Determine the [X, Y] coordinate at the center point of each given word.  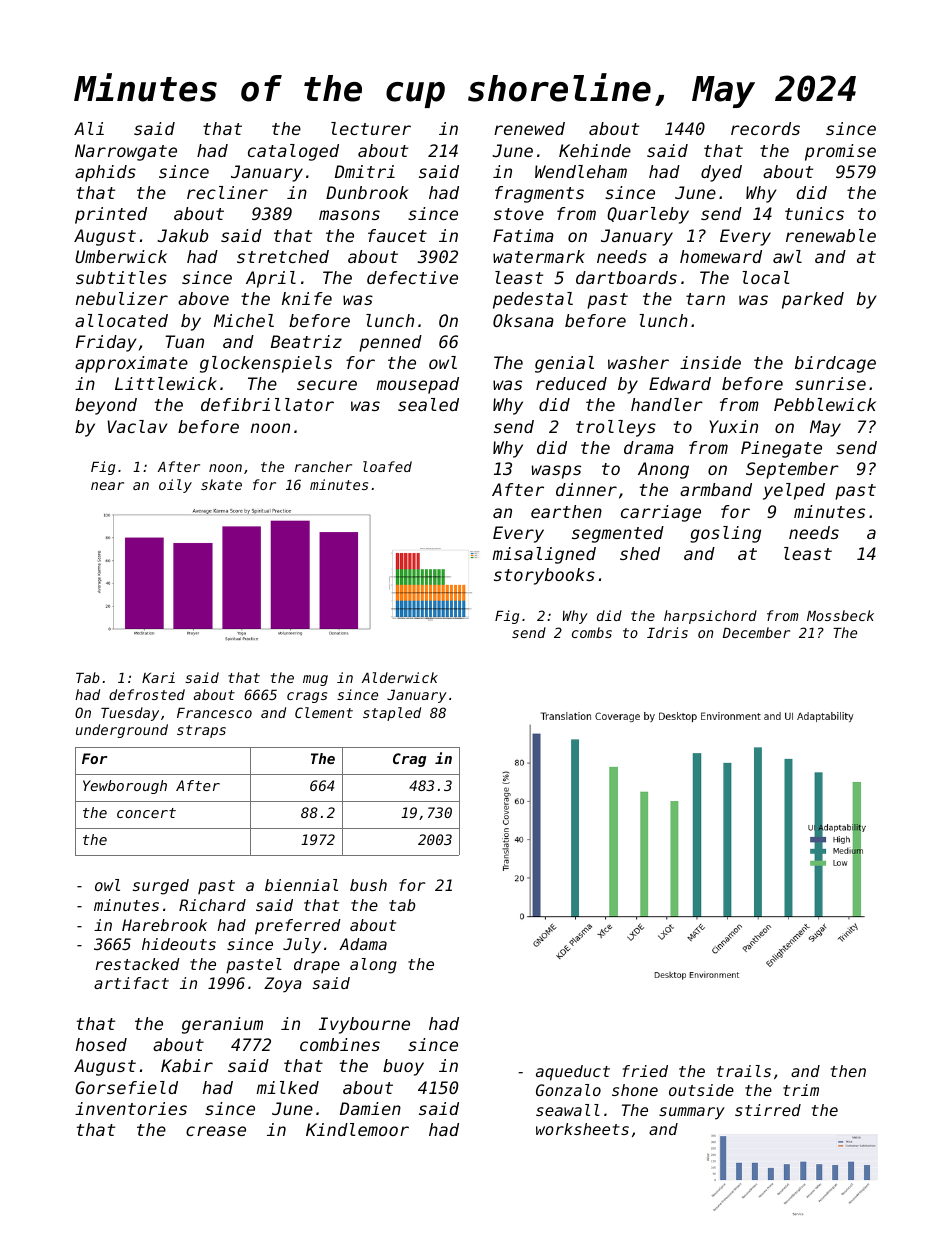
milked [287, 1087]
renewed [529, 128]
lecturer [371, 128]
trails [744, 1071]
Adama [363, 944]
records [765, 128]
